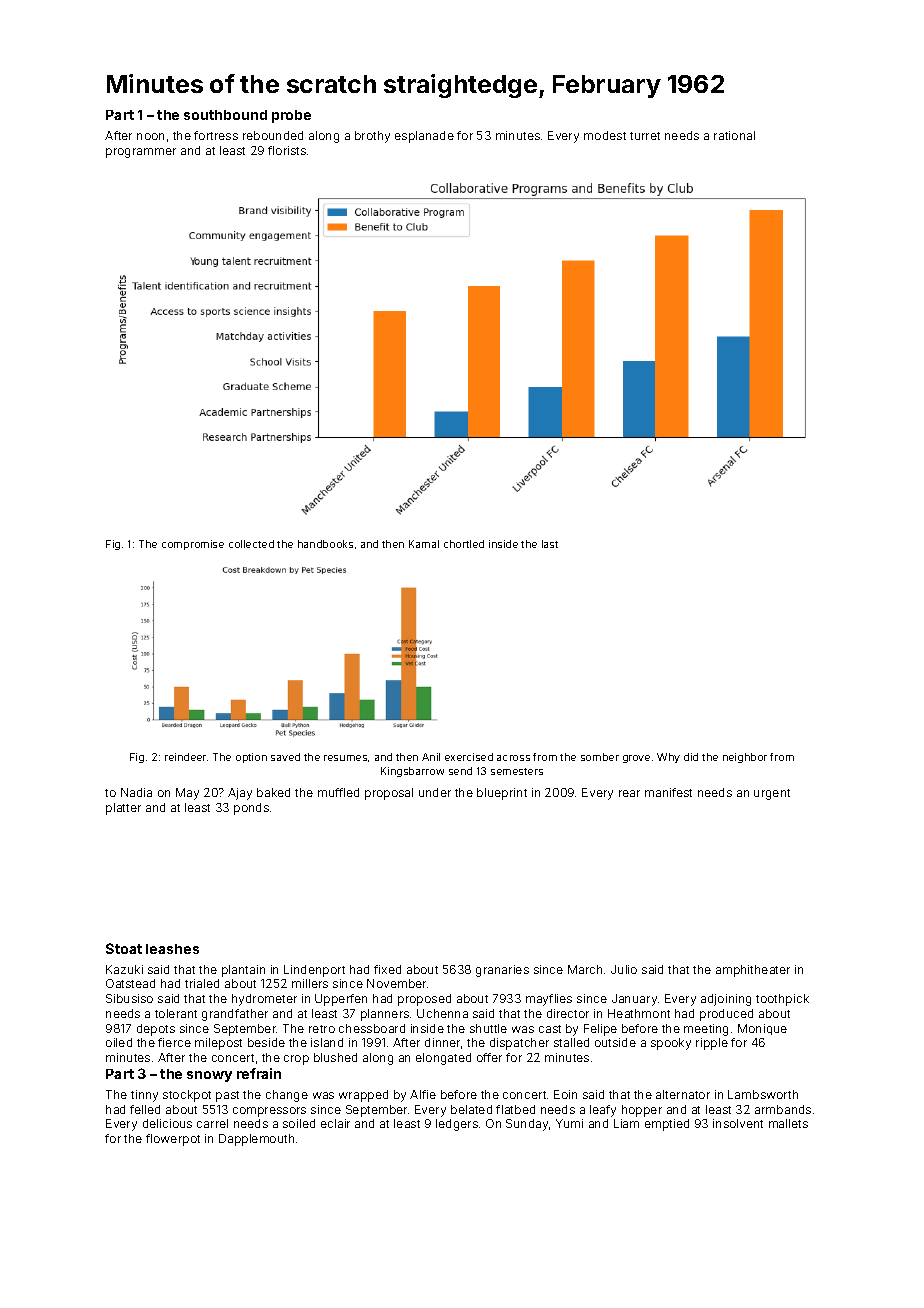 This document has height=1308, width=924. Describe the element at coordinates (734, 135) in the document. I see `rational` at that location.
